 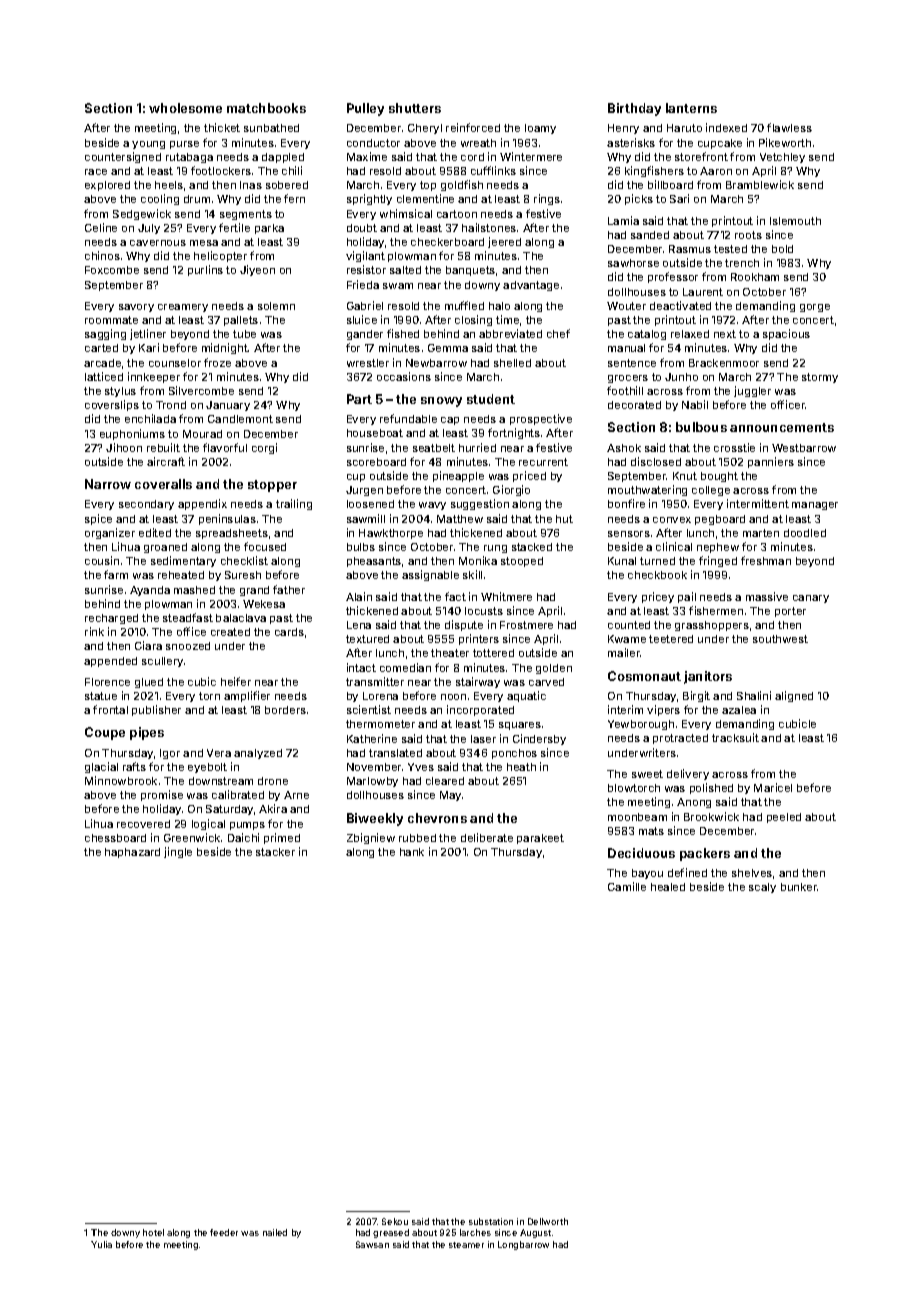 I want to click on Westbarrow, so click(x=804, y=448).
